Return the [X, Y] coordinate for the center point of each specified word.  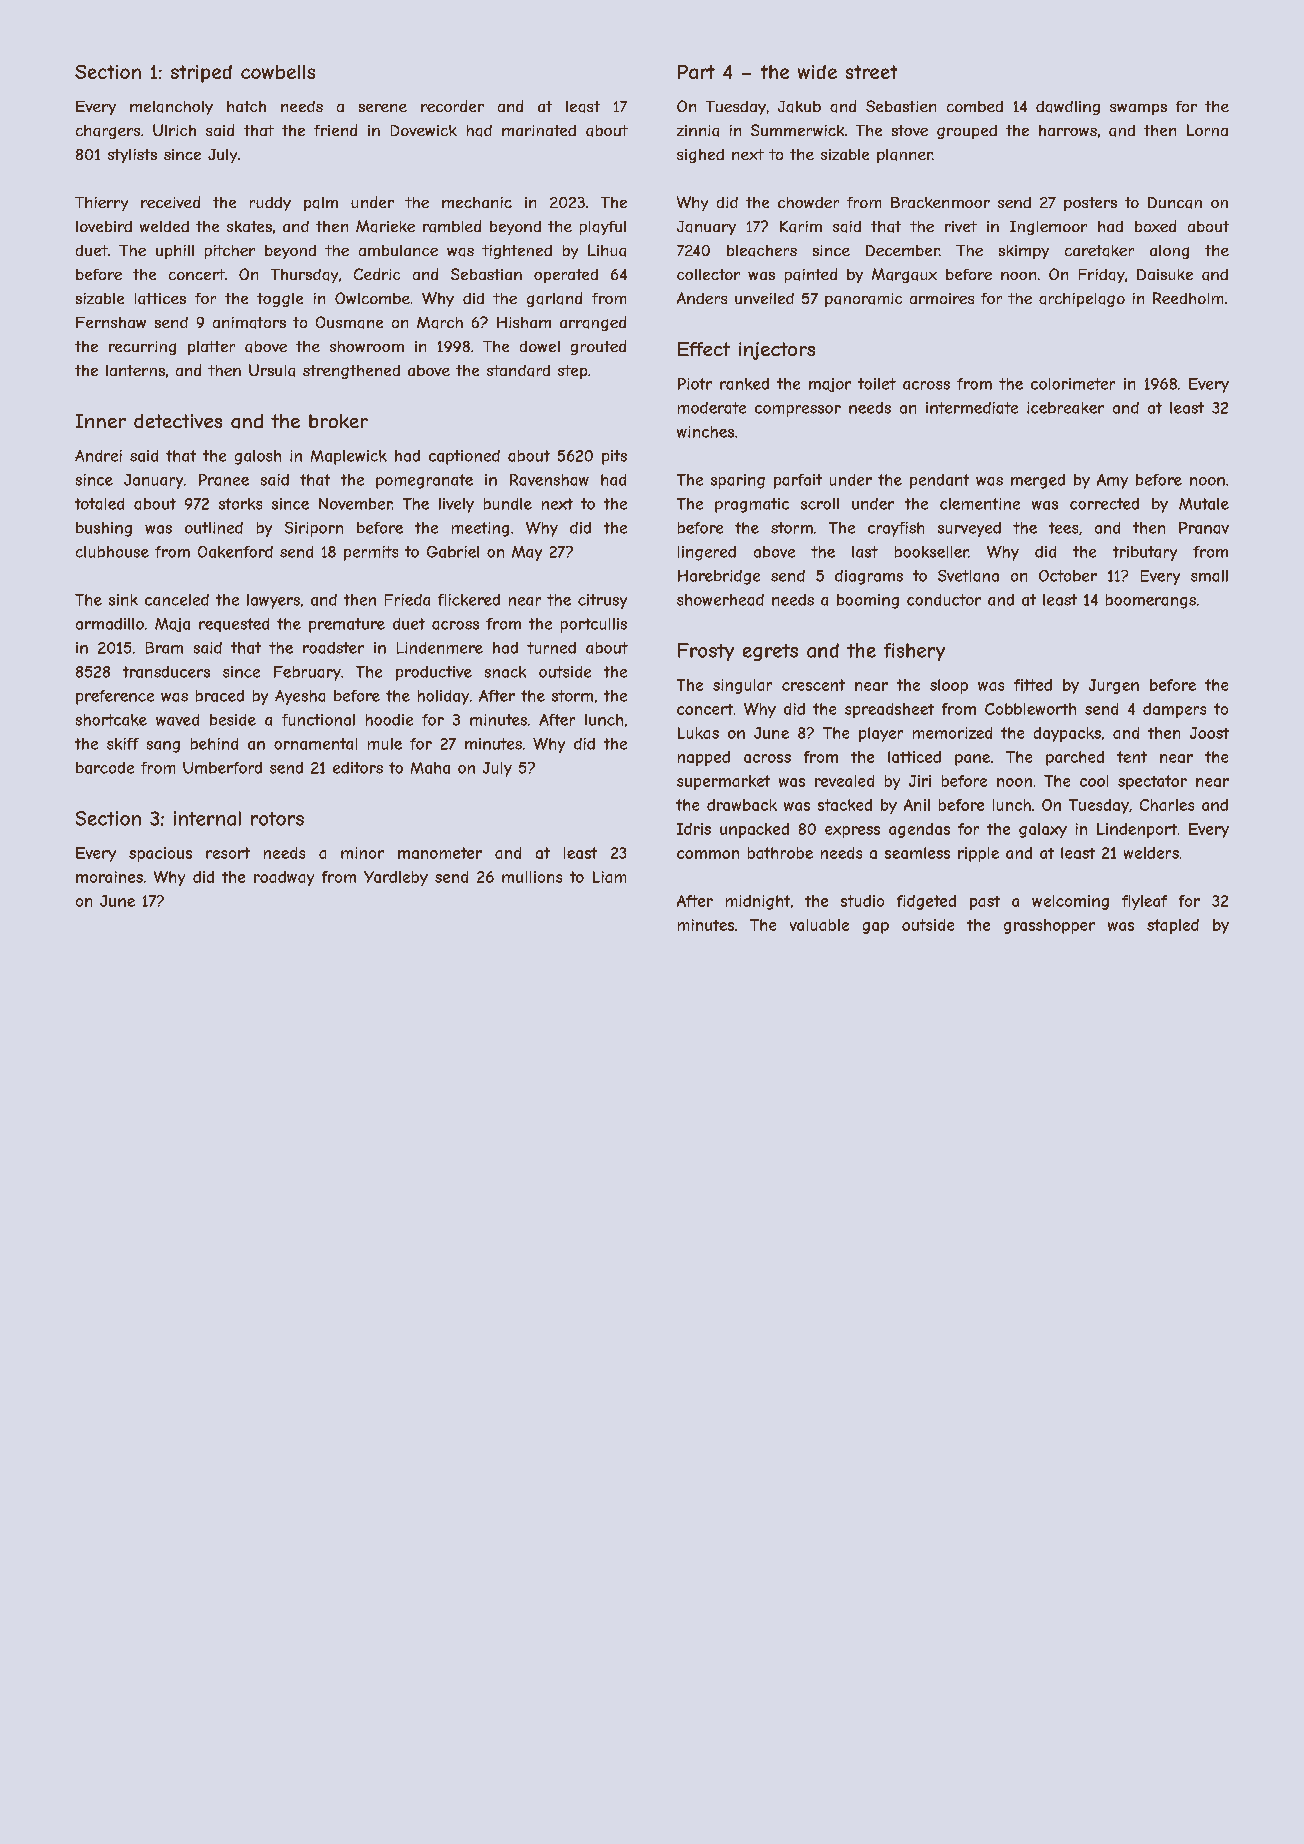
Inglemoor [1048, 228]
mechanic [477, 202]
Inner [101, 421]
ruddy [270, 204]
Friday [1102, 276]
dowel [540, 346]
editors [358, 768]
